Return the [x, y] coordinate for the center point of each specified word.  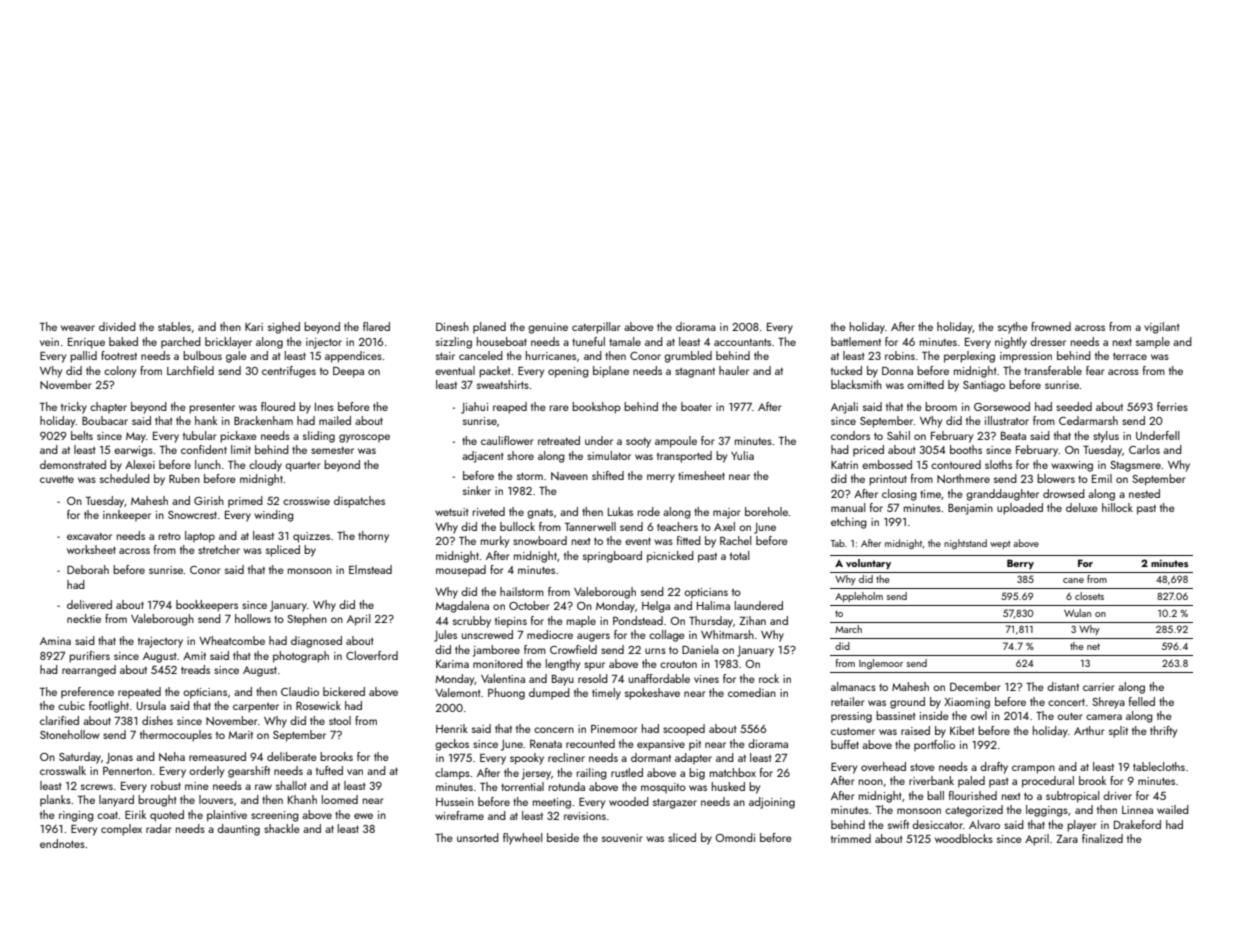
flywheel [522, 839]
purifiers [89, 657]
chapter [108, 408]
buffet [845, 744]
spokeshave [652, 694]
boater [696, 406]
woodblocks [964, 838]
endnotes [62, 843]
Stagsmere [1135, 466]
